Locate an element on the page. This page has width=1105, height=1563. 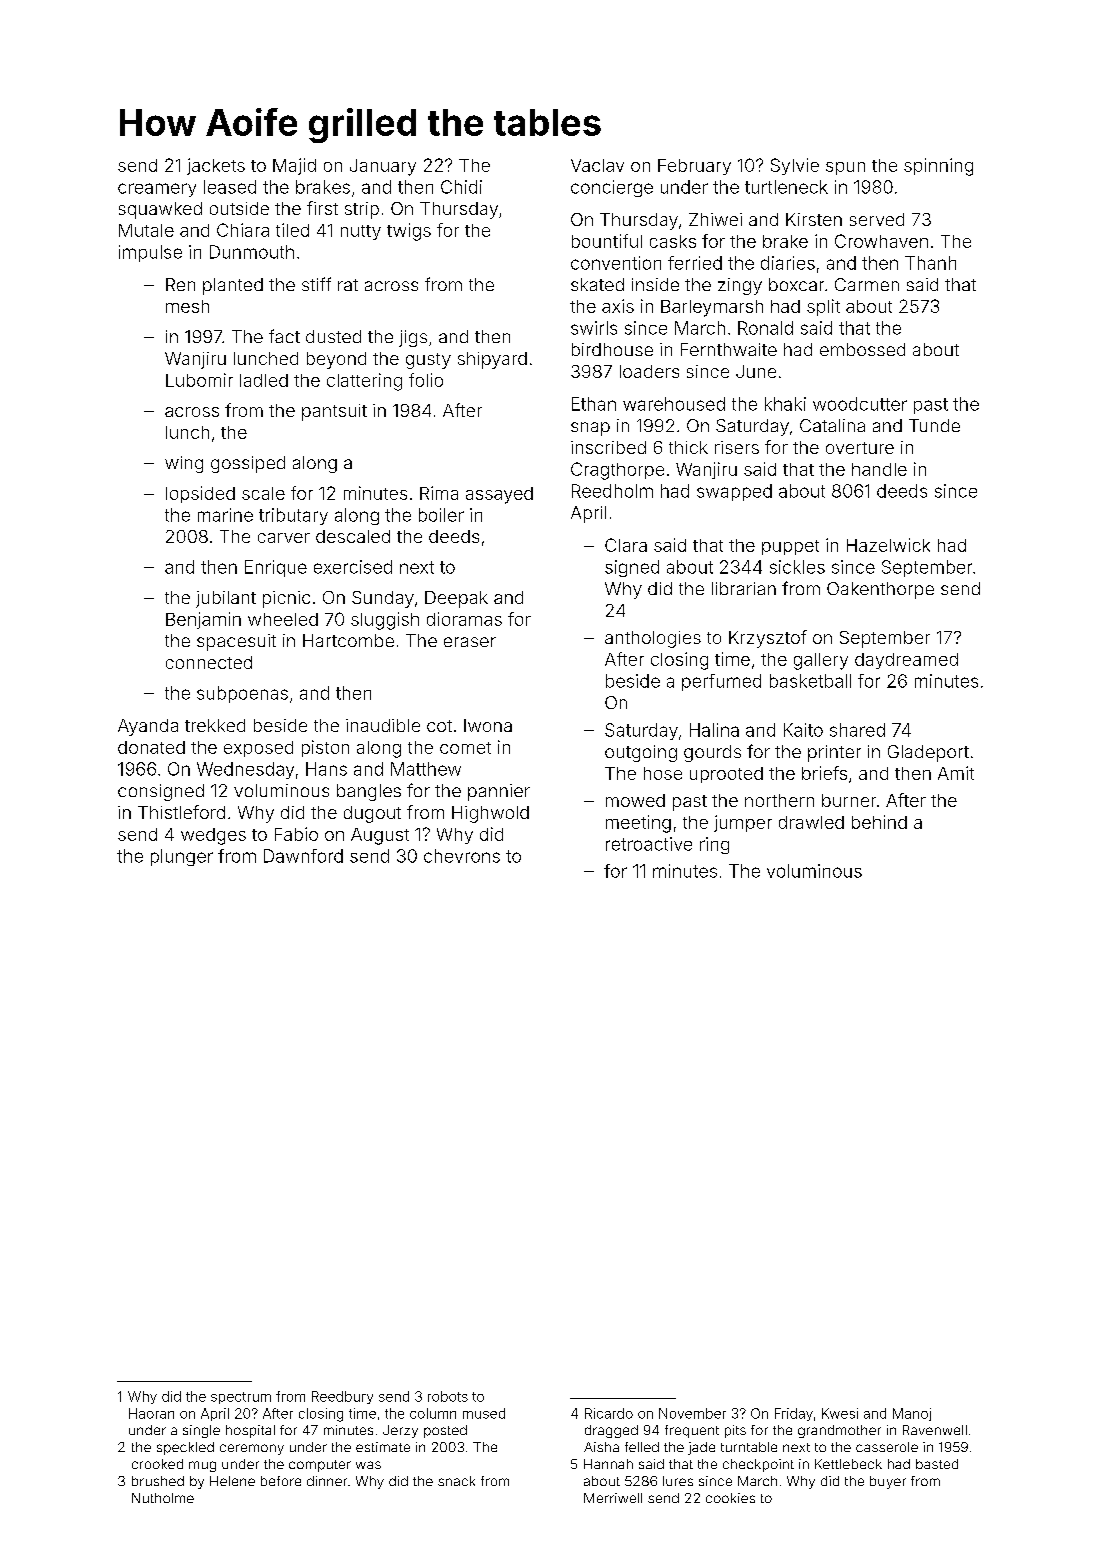
spectrum is located at coordinates (241, 1398).
